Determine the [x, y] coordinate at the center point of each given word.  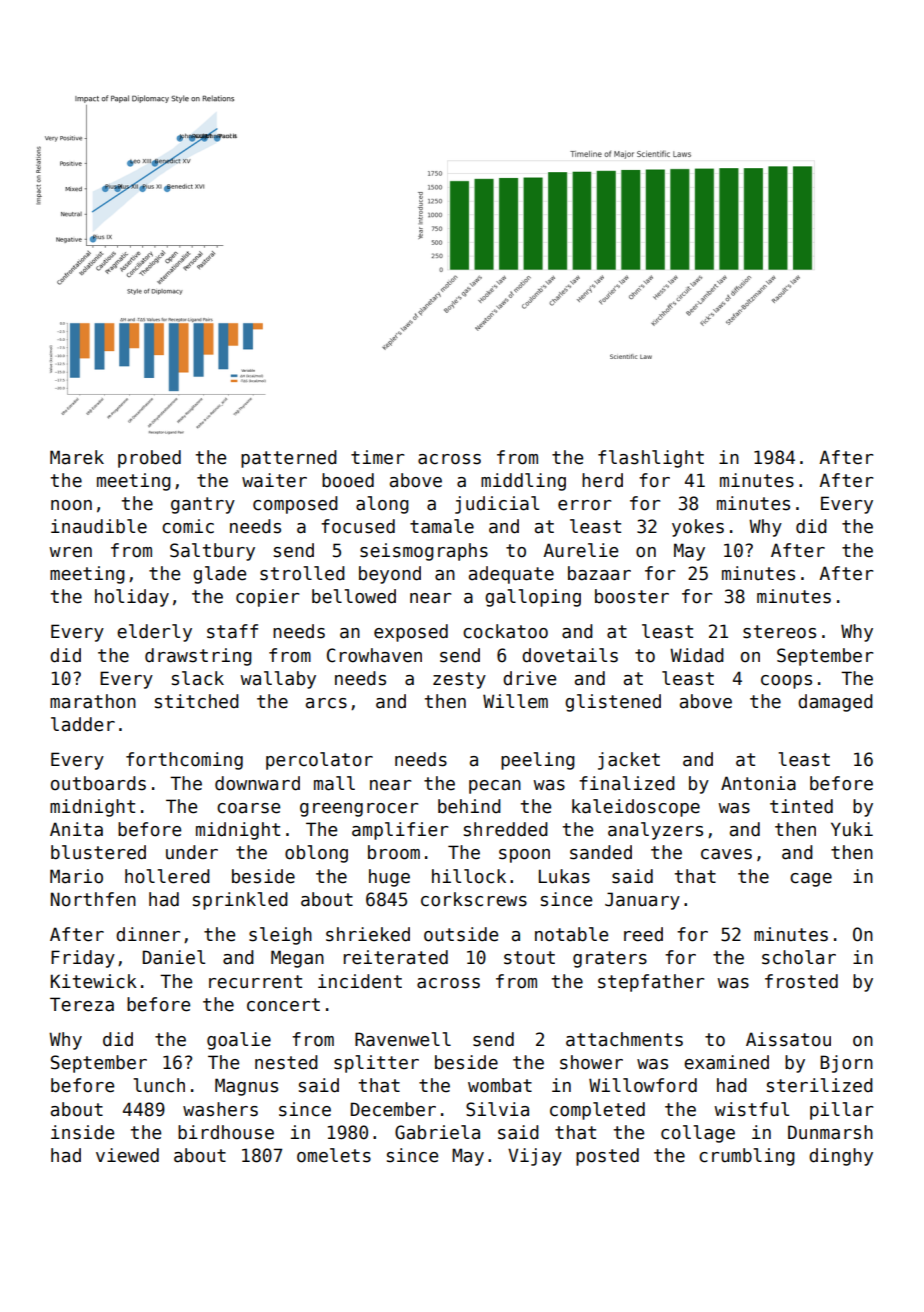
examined [726, 1062]
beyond [390, 575]
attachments [624, 1039]
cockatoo [505, 631]
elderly [154, 633]
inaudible [99, 526]
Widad [697, 655]
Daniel [174, 957]
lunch [159, 1085]
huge [389, 878]
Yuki [852, 829]
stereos [779, 632]
